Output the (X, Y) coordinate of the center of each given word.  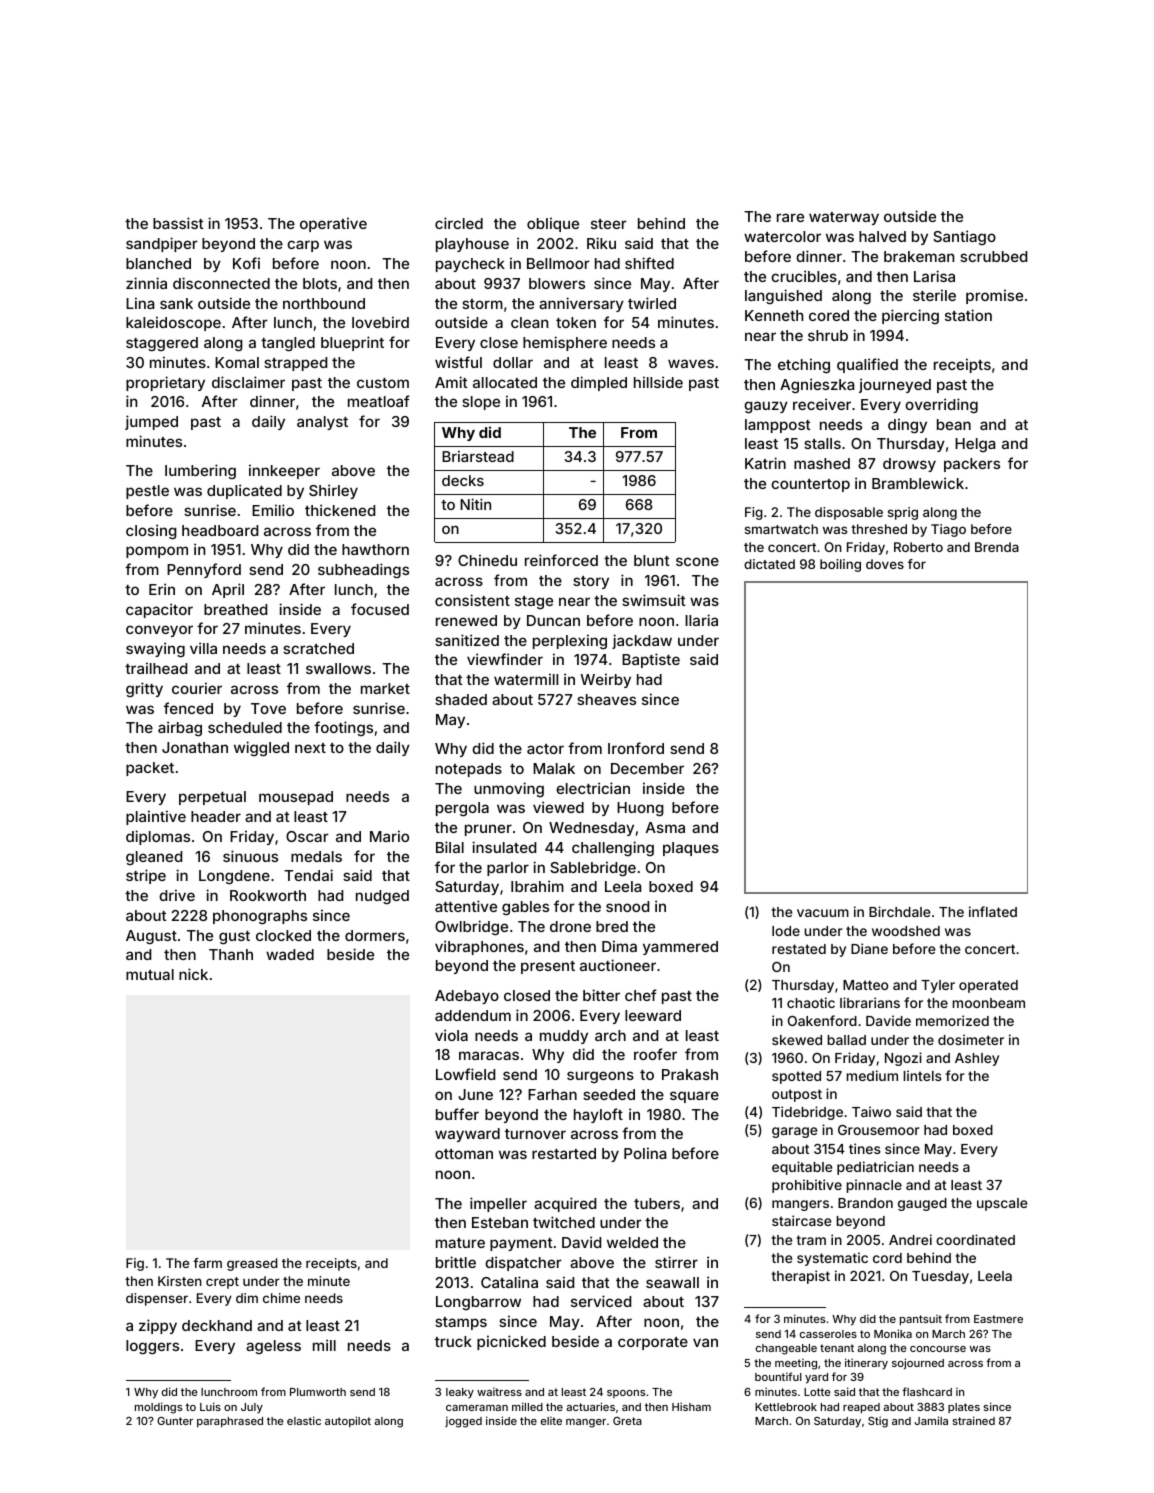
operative (333, 224)
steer (609, 224)
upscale (1002, 1204)
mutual (150, 974)
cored (829, 315)
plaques (691, 849)
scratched (318, 648)
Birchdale (899, 911)
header (216, 816)
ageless (273, 1347)
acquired (565, 1204)
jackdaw (642, 641)
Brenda (997, 547)
